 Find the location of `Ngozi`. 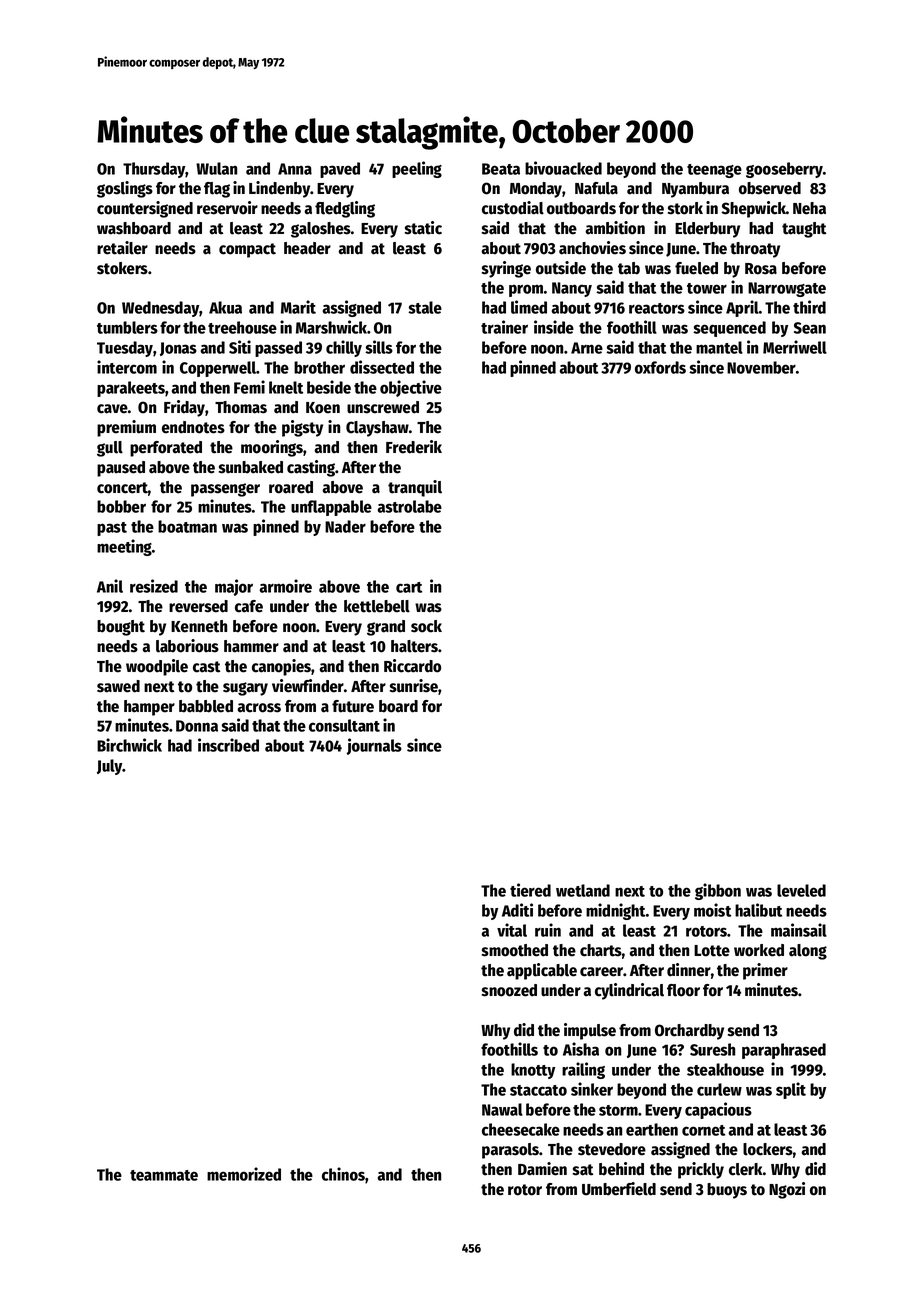

Ngozi is located at coordinates (787, 1190).
